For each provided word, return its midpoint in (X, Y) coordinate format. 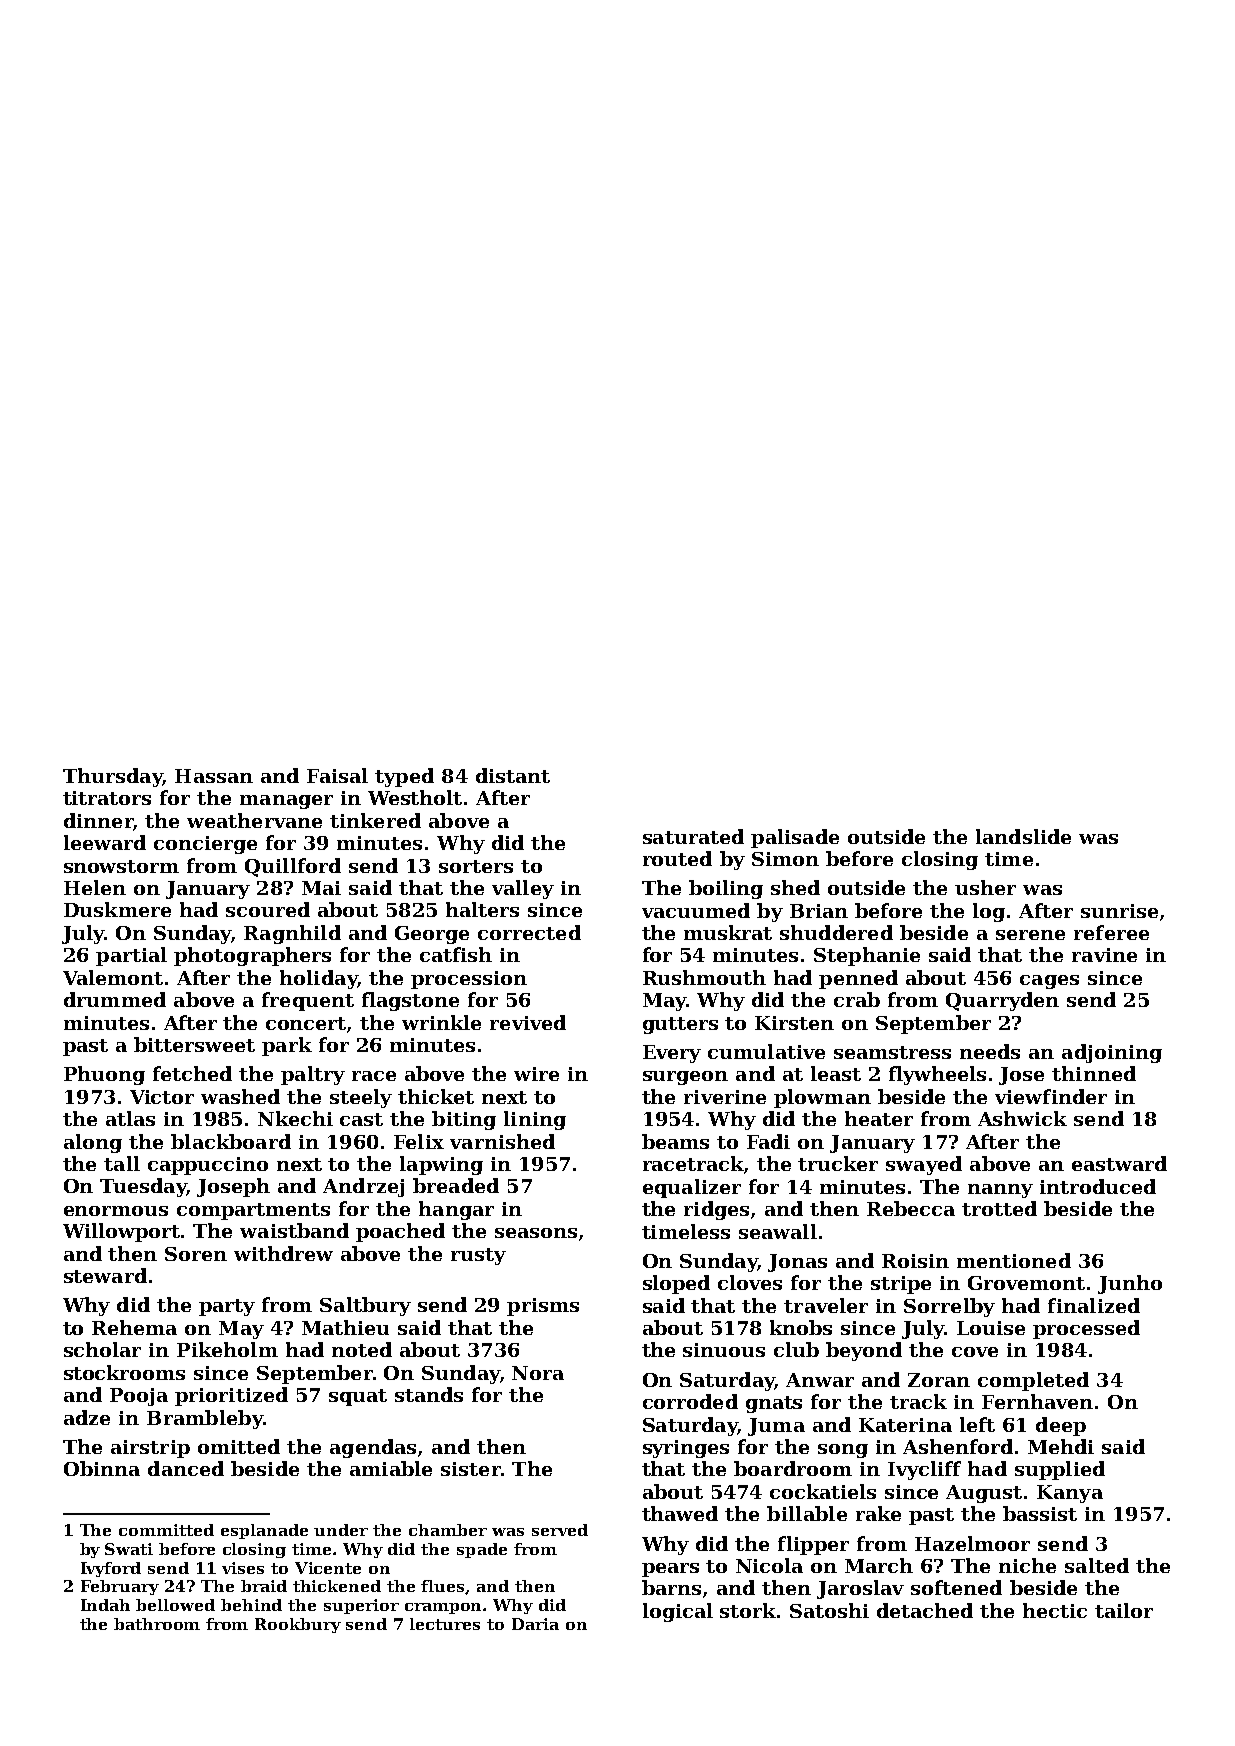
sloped (676, 1284)
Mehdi (1061, 1446)
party (227, 1307)
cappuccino (208, 1166)
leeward (105, 842)
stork (748, 1610)
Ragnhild (292, 934)
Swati (129, 1549)
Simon (785, 859)
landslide (1023, 836)
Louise (991, 1328)
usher (985, 887)
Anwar (820, 1380)
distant (513, 775)
